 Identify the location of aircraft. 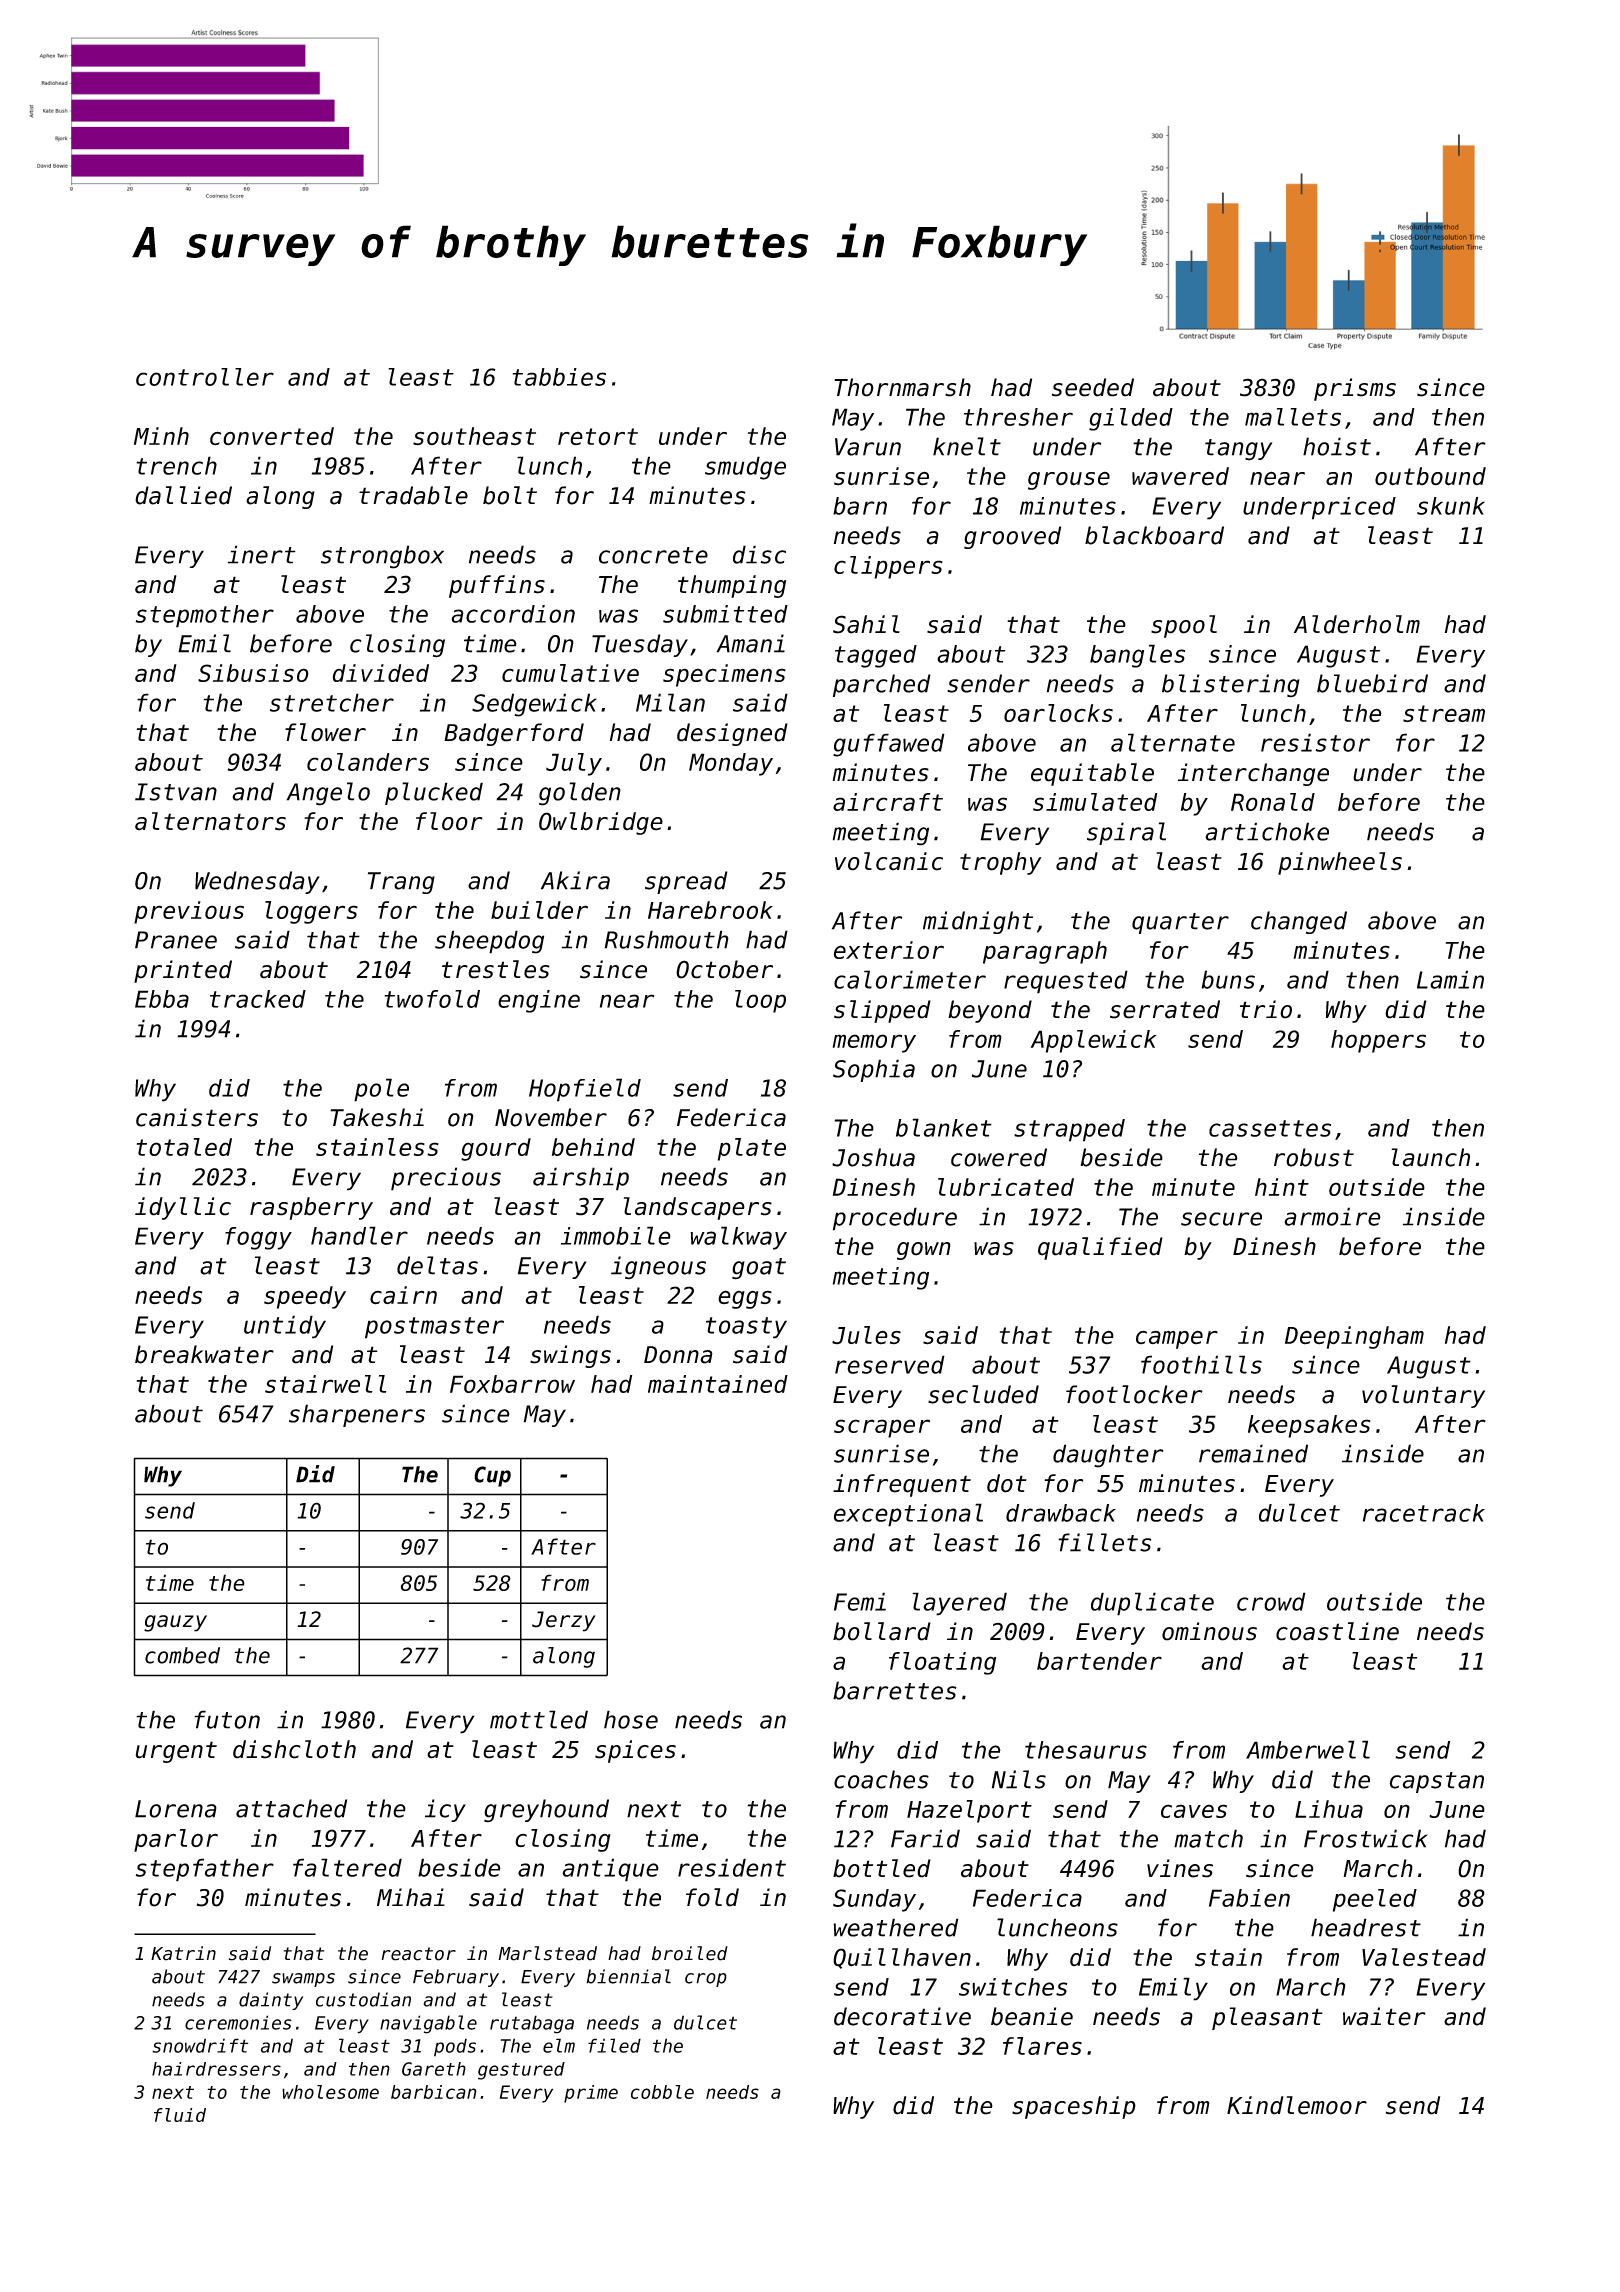
(888, 802).
